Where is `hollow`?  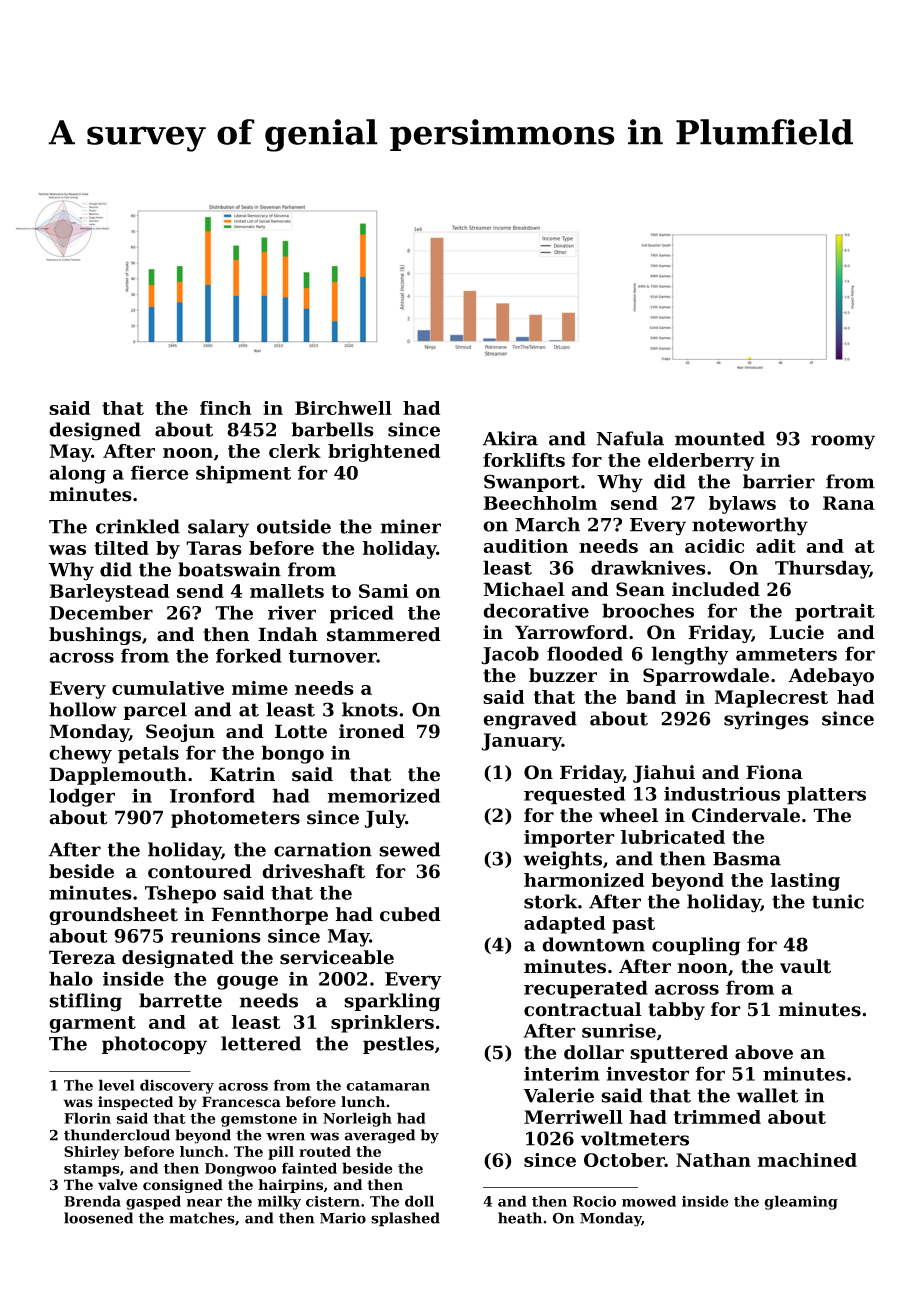
hollow is located at coordinates (83, 709).
